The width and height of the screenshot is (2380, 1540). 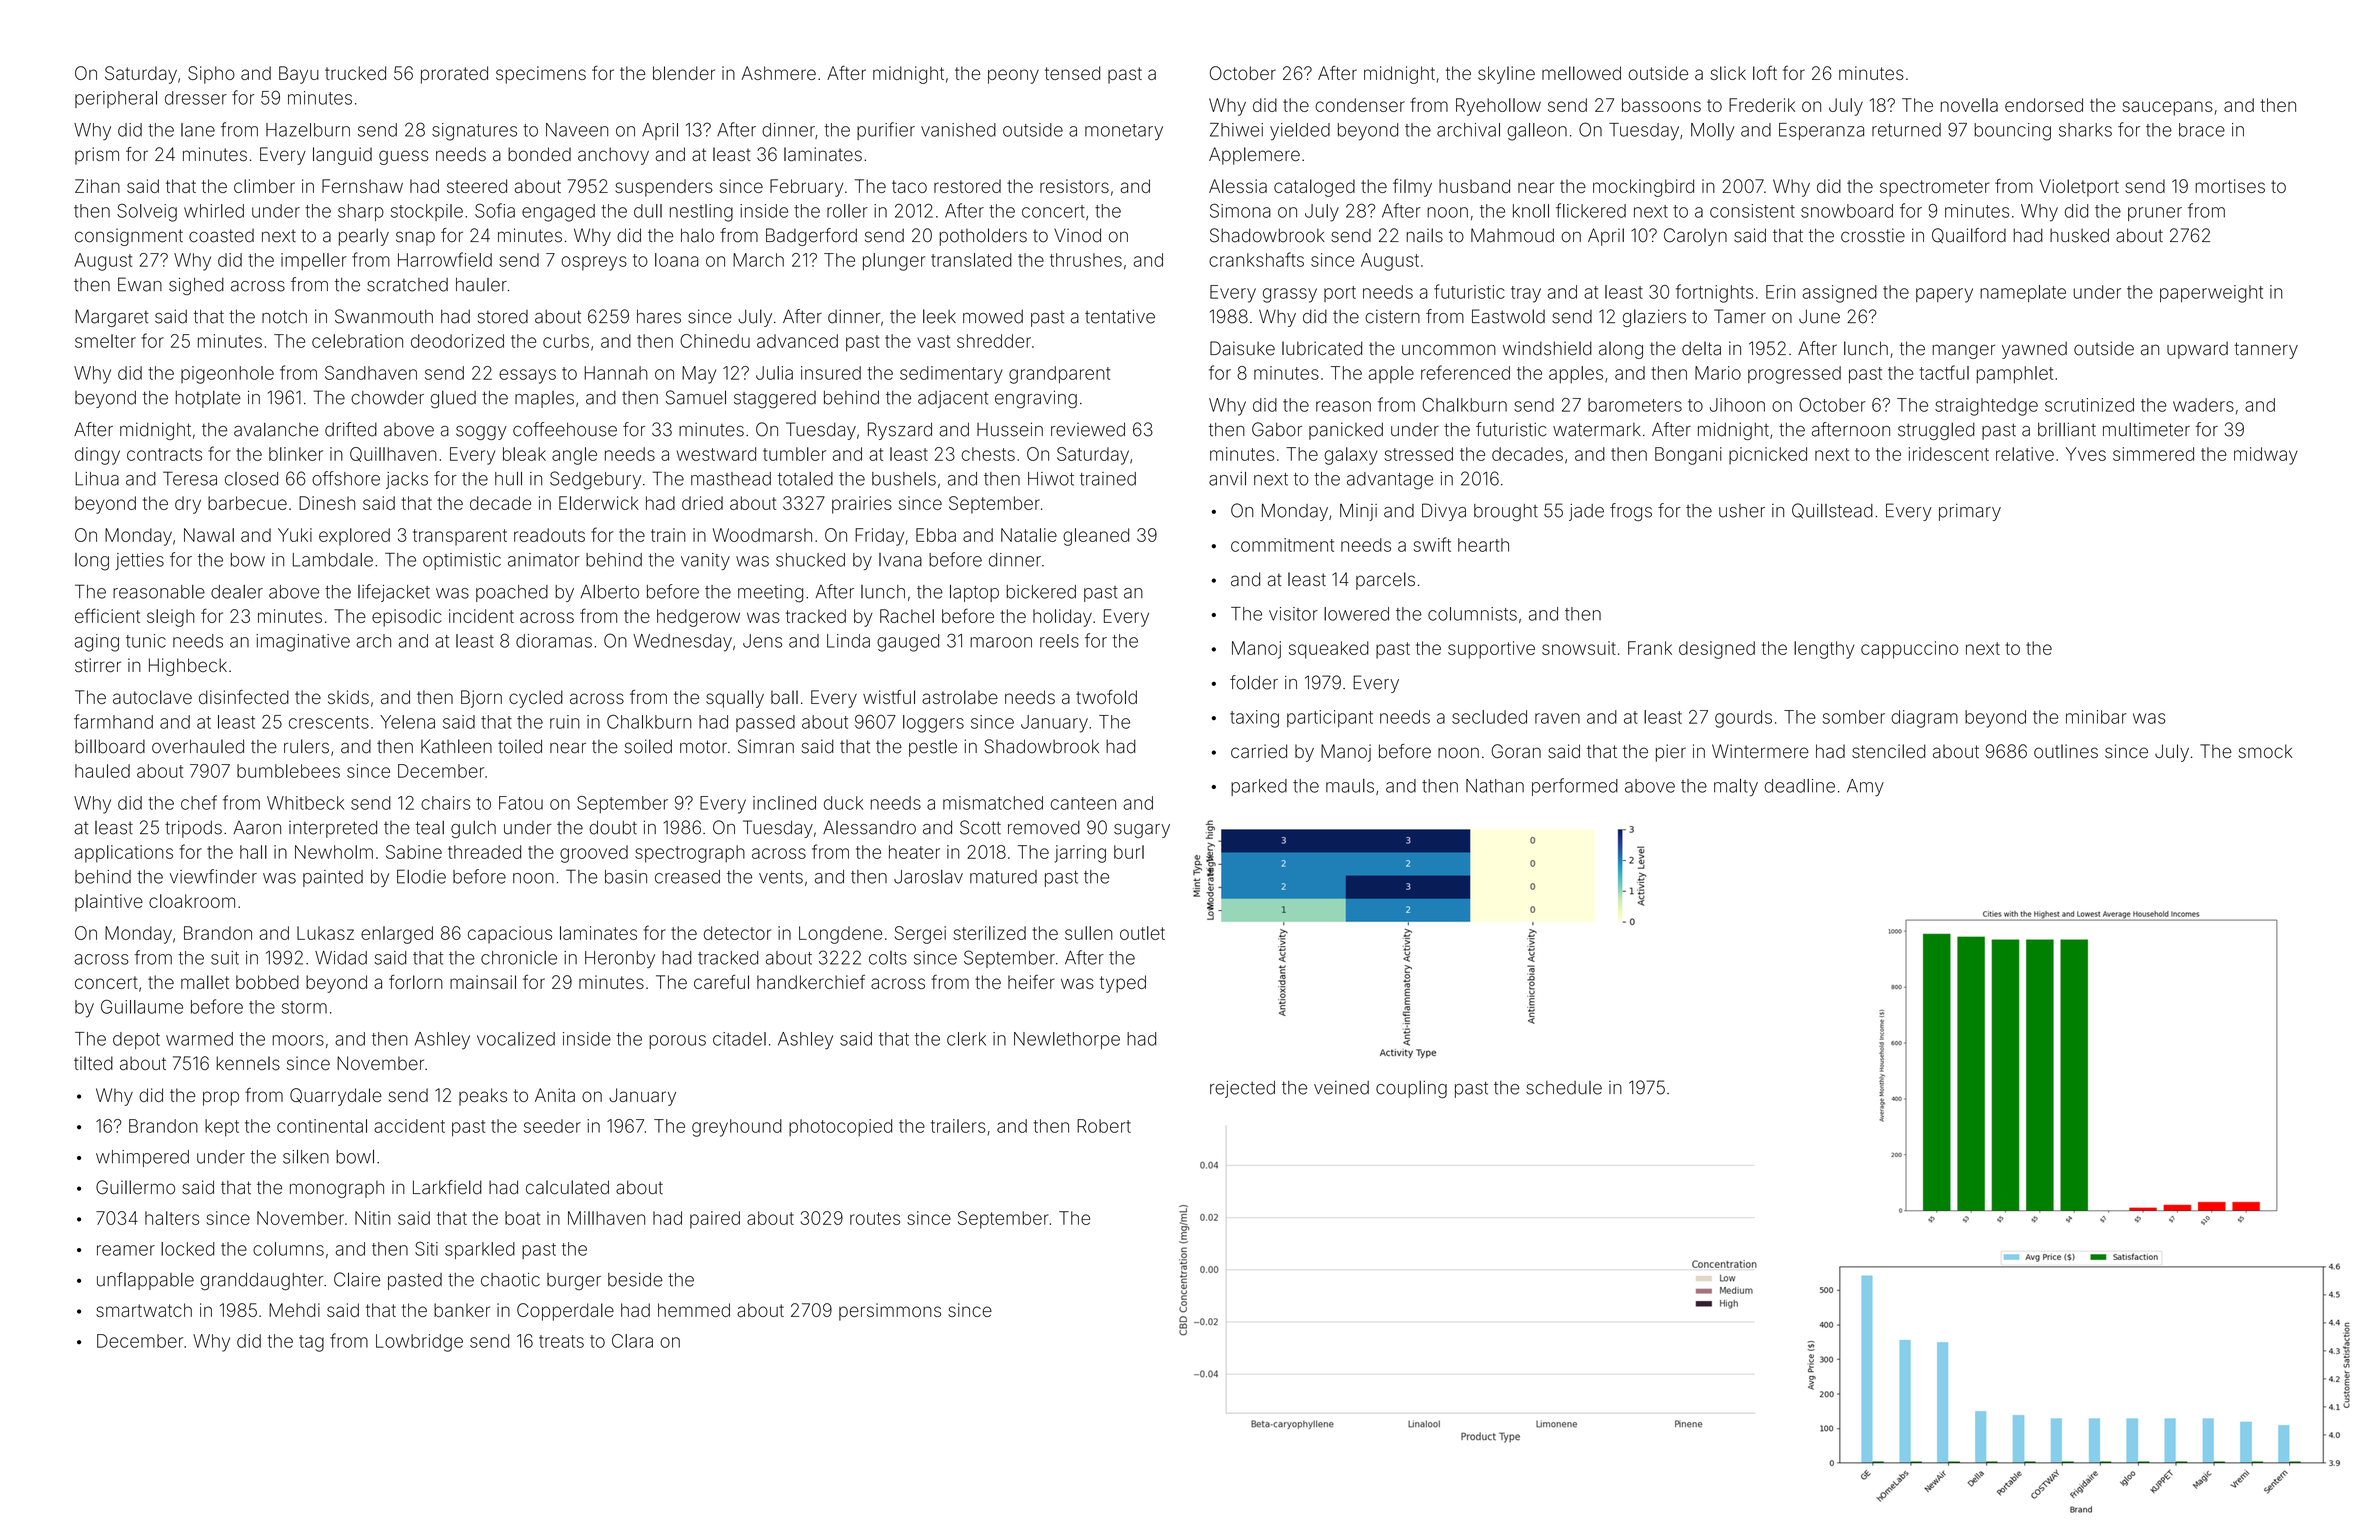 What do you see at coordinates (460, 537) in the screenshot?
I see `transparent` at bounding box center [460, 537].
